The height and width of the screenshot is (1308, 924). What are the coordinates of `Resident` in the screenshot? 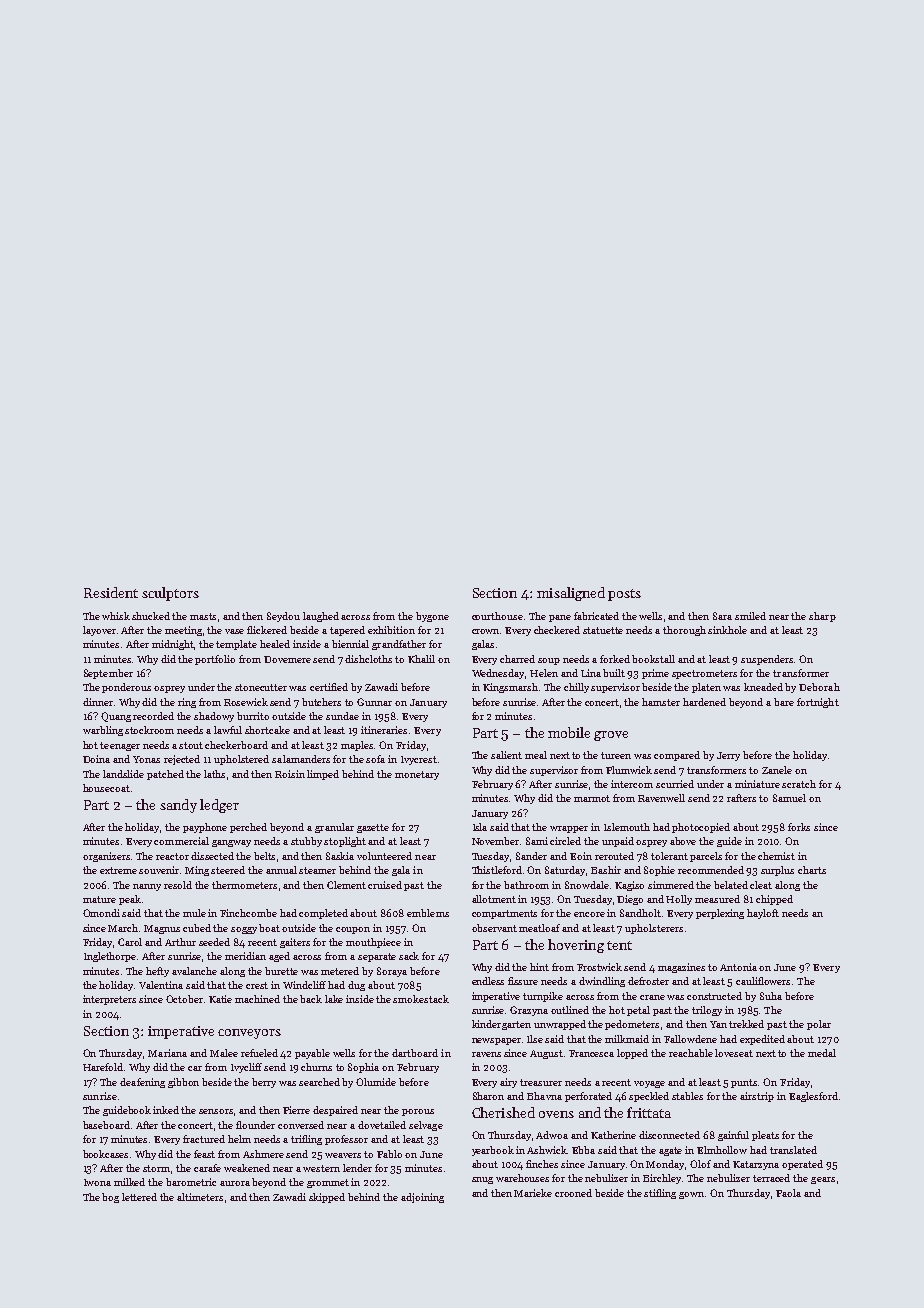 It's located at (111, 592).
